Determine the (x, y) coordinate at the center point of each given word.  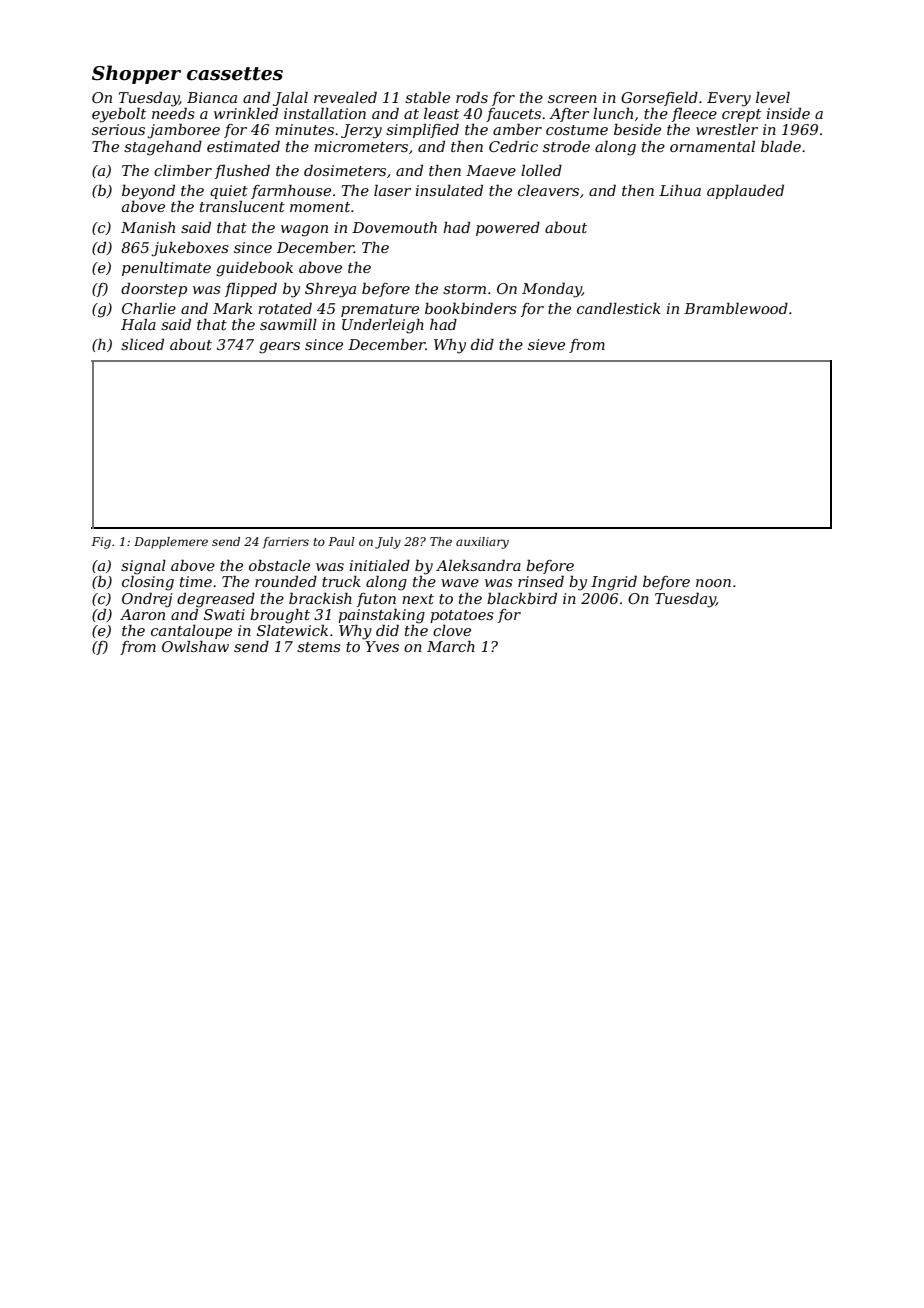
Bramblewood (736, 308)
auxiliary (482, 543)
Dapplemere (171, 543)
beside (637, 129)
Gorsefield (659, 98)
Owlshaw (195, 646)
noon (713, 583)
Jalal (290, 98)
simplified (422, 130)
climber (183, 170)
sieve (546, 344)
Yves (382, 646)
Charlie (149, 308)
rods (472, 97)
